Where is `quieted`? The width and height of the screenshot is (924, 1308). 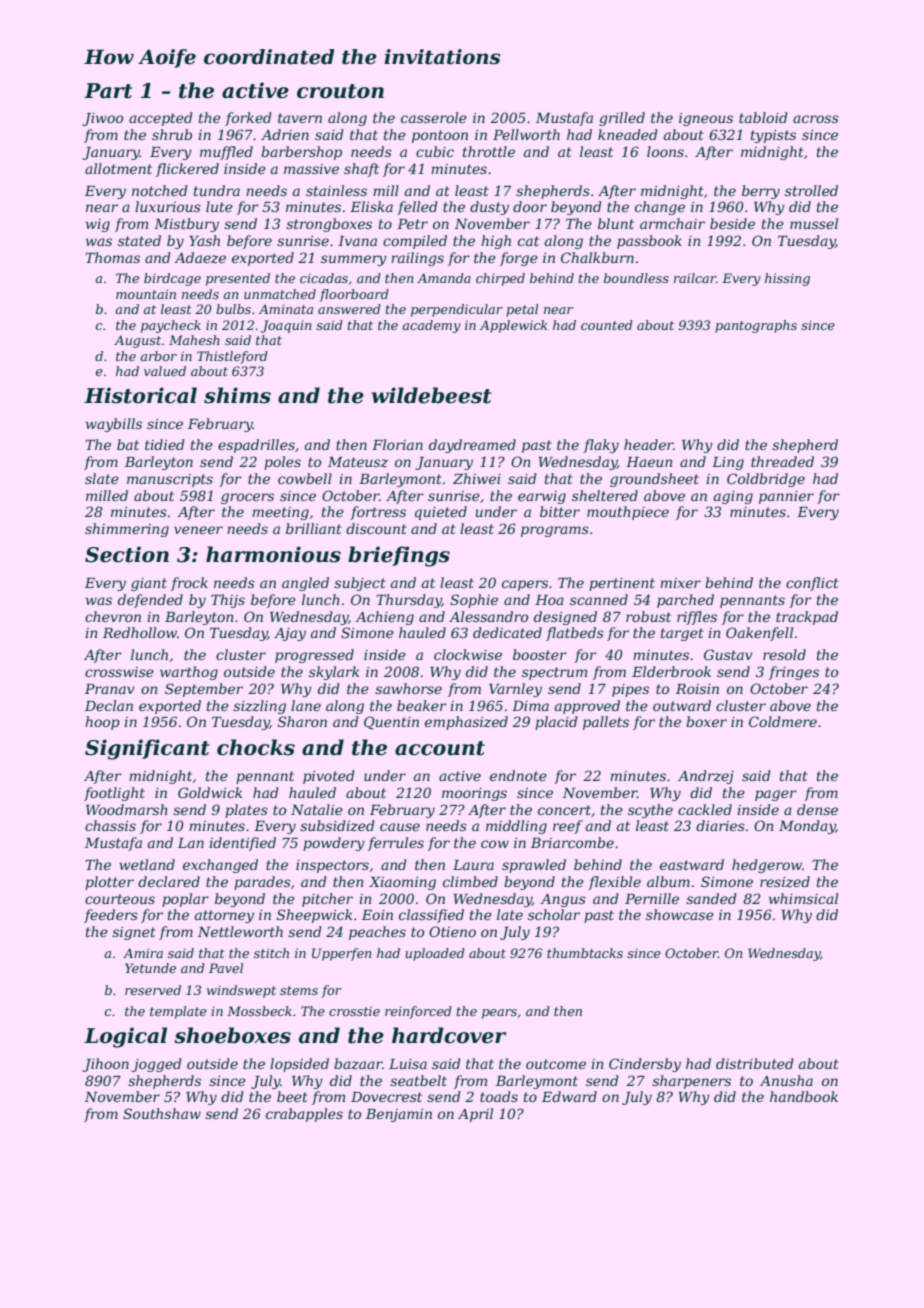 quieted is located at coordinates (441, 513).
